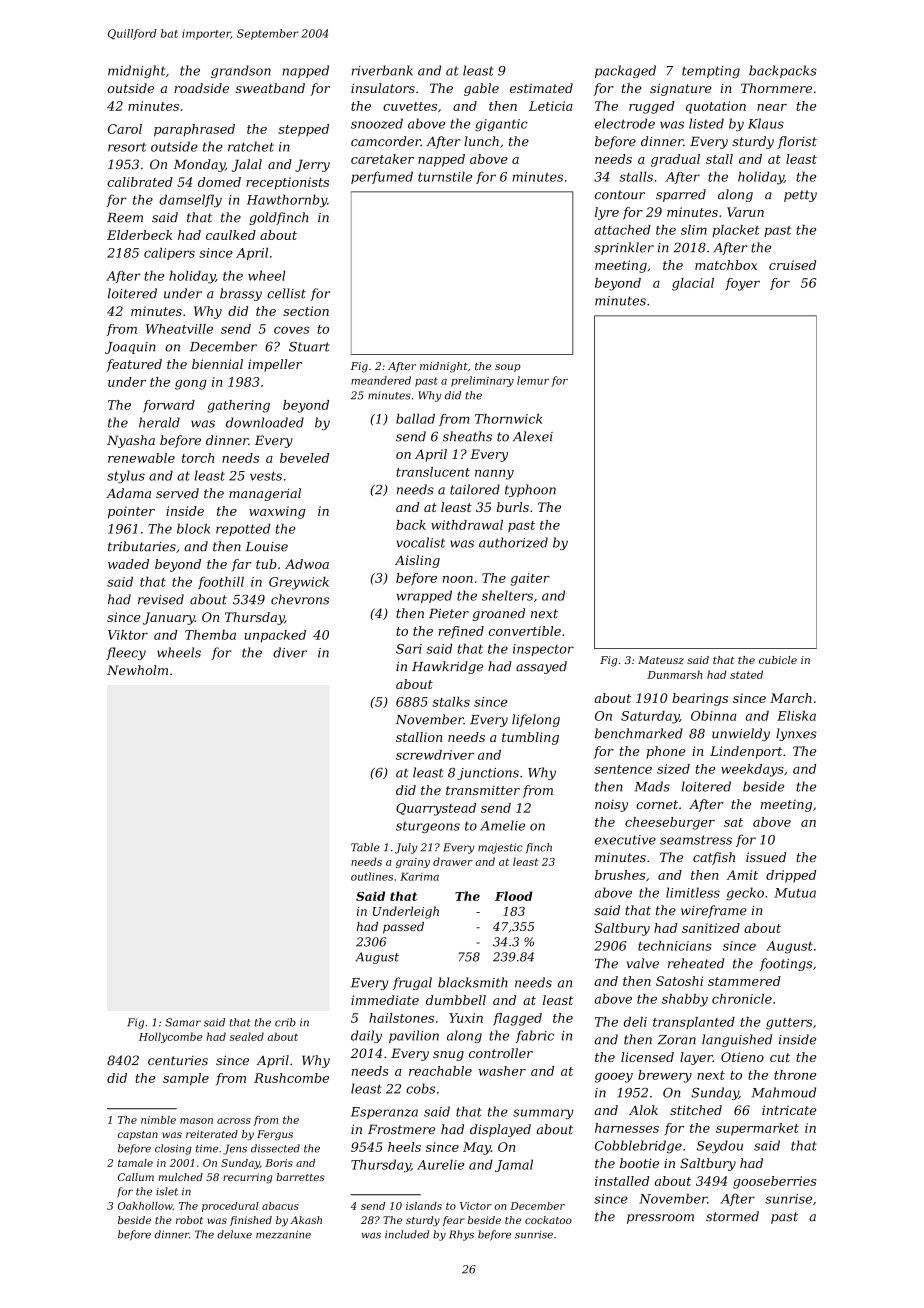 The image size is (924, 1308). Describe the element at coordinates (137, 670) in the image. I see `Newholm` at that location.
